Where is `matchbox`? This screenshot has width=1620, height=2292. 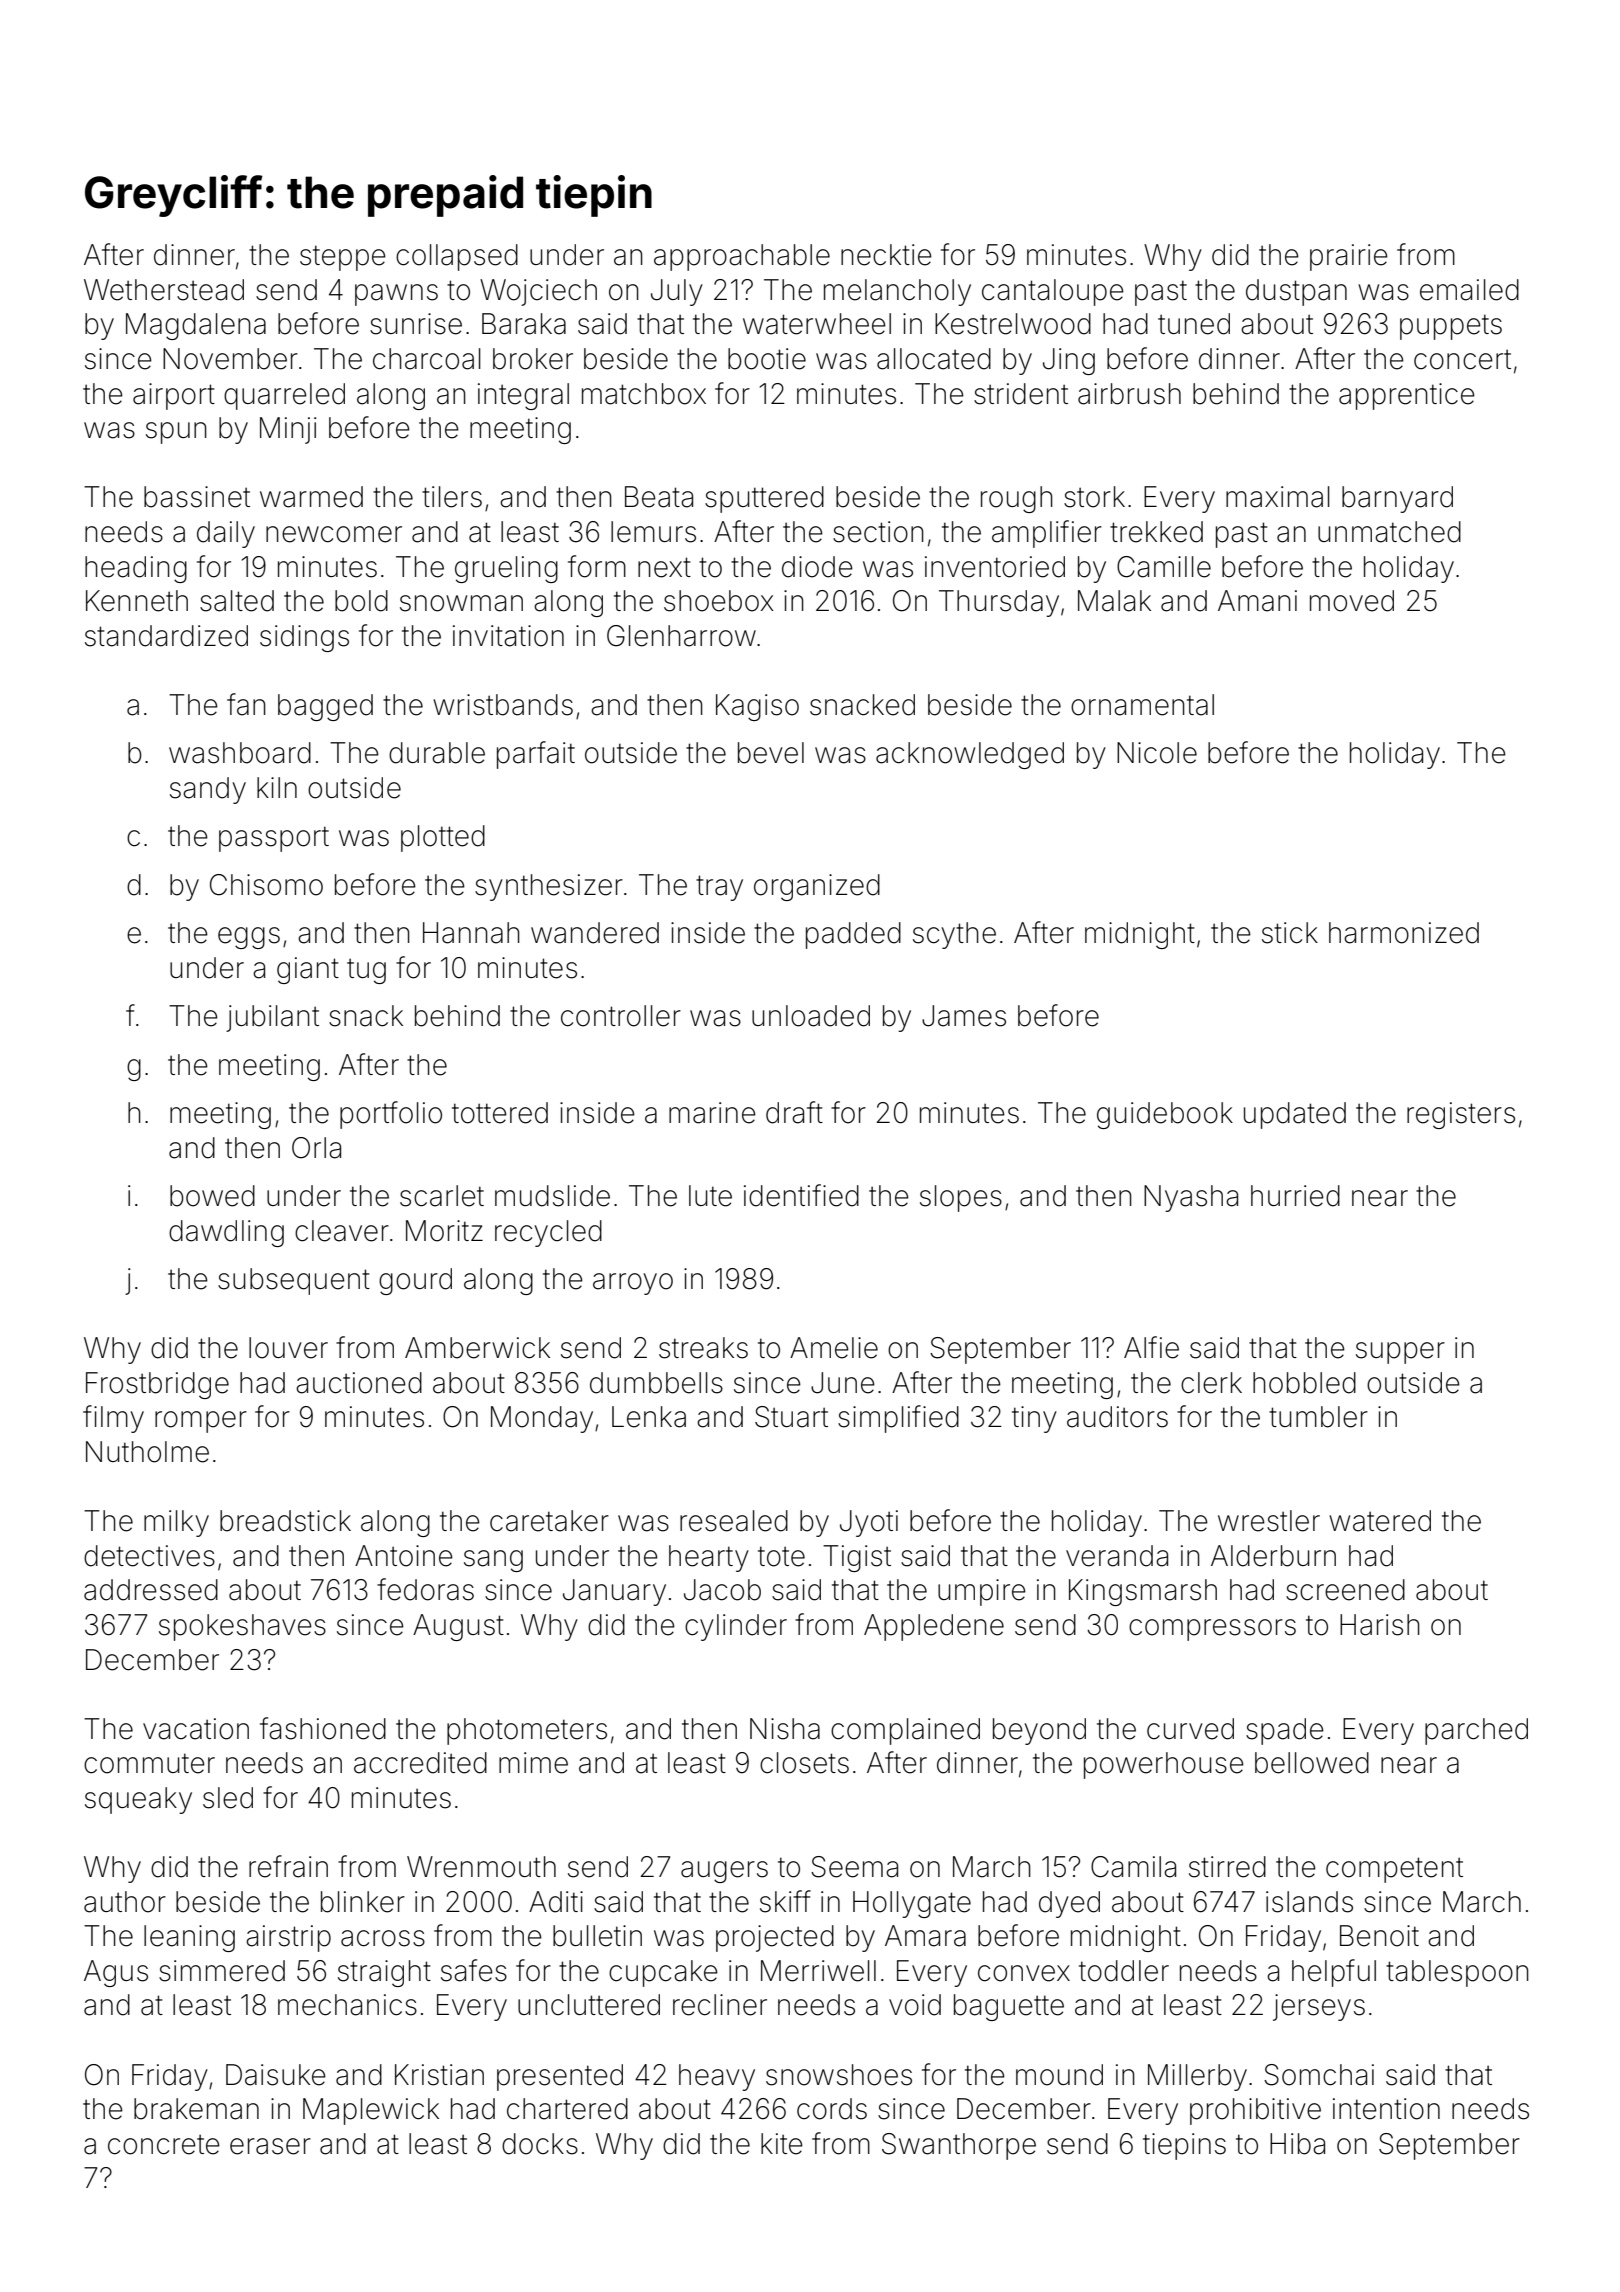 matchbox is located at coordinates (644, 394).
